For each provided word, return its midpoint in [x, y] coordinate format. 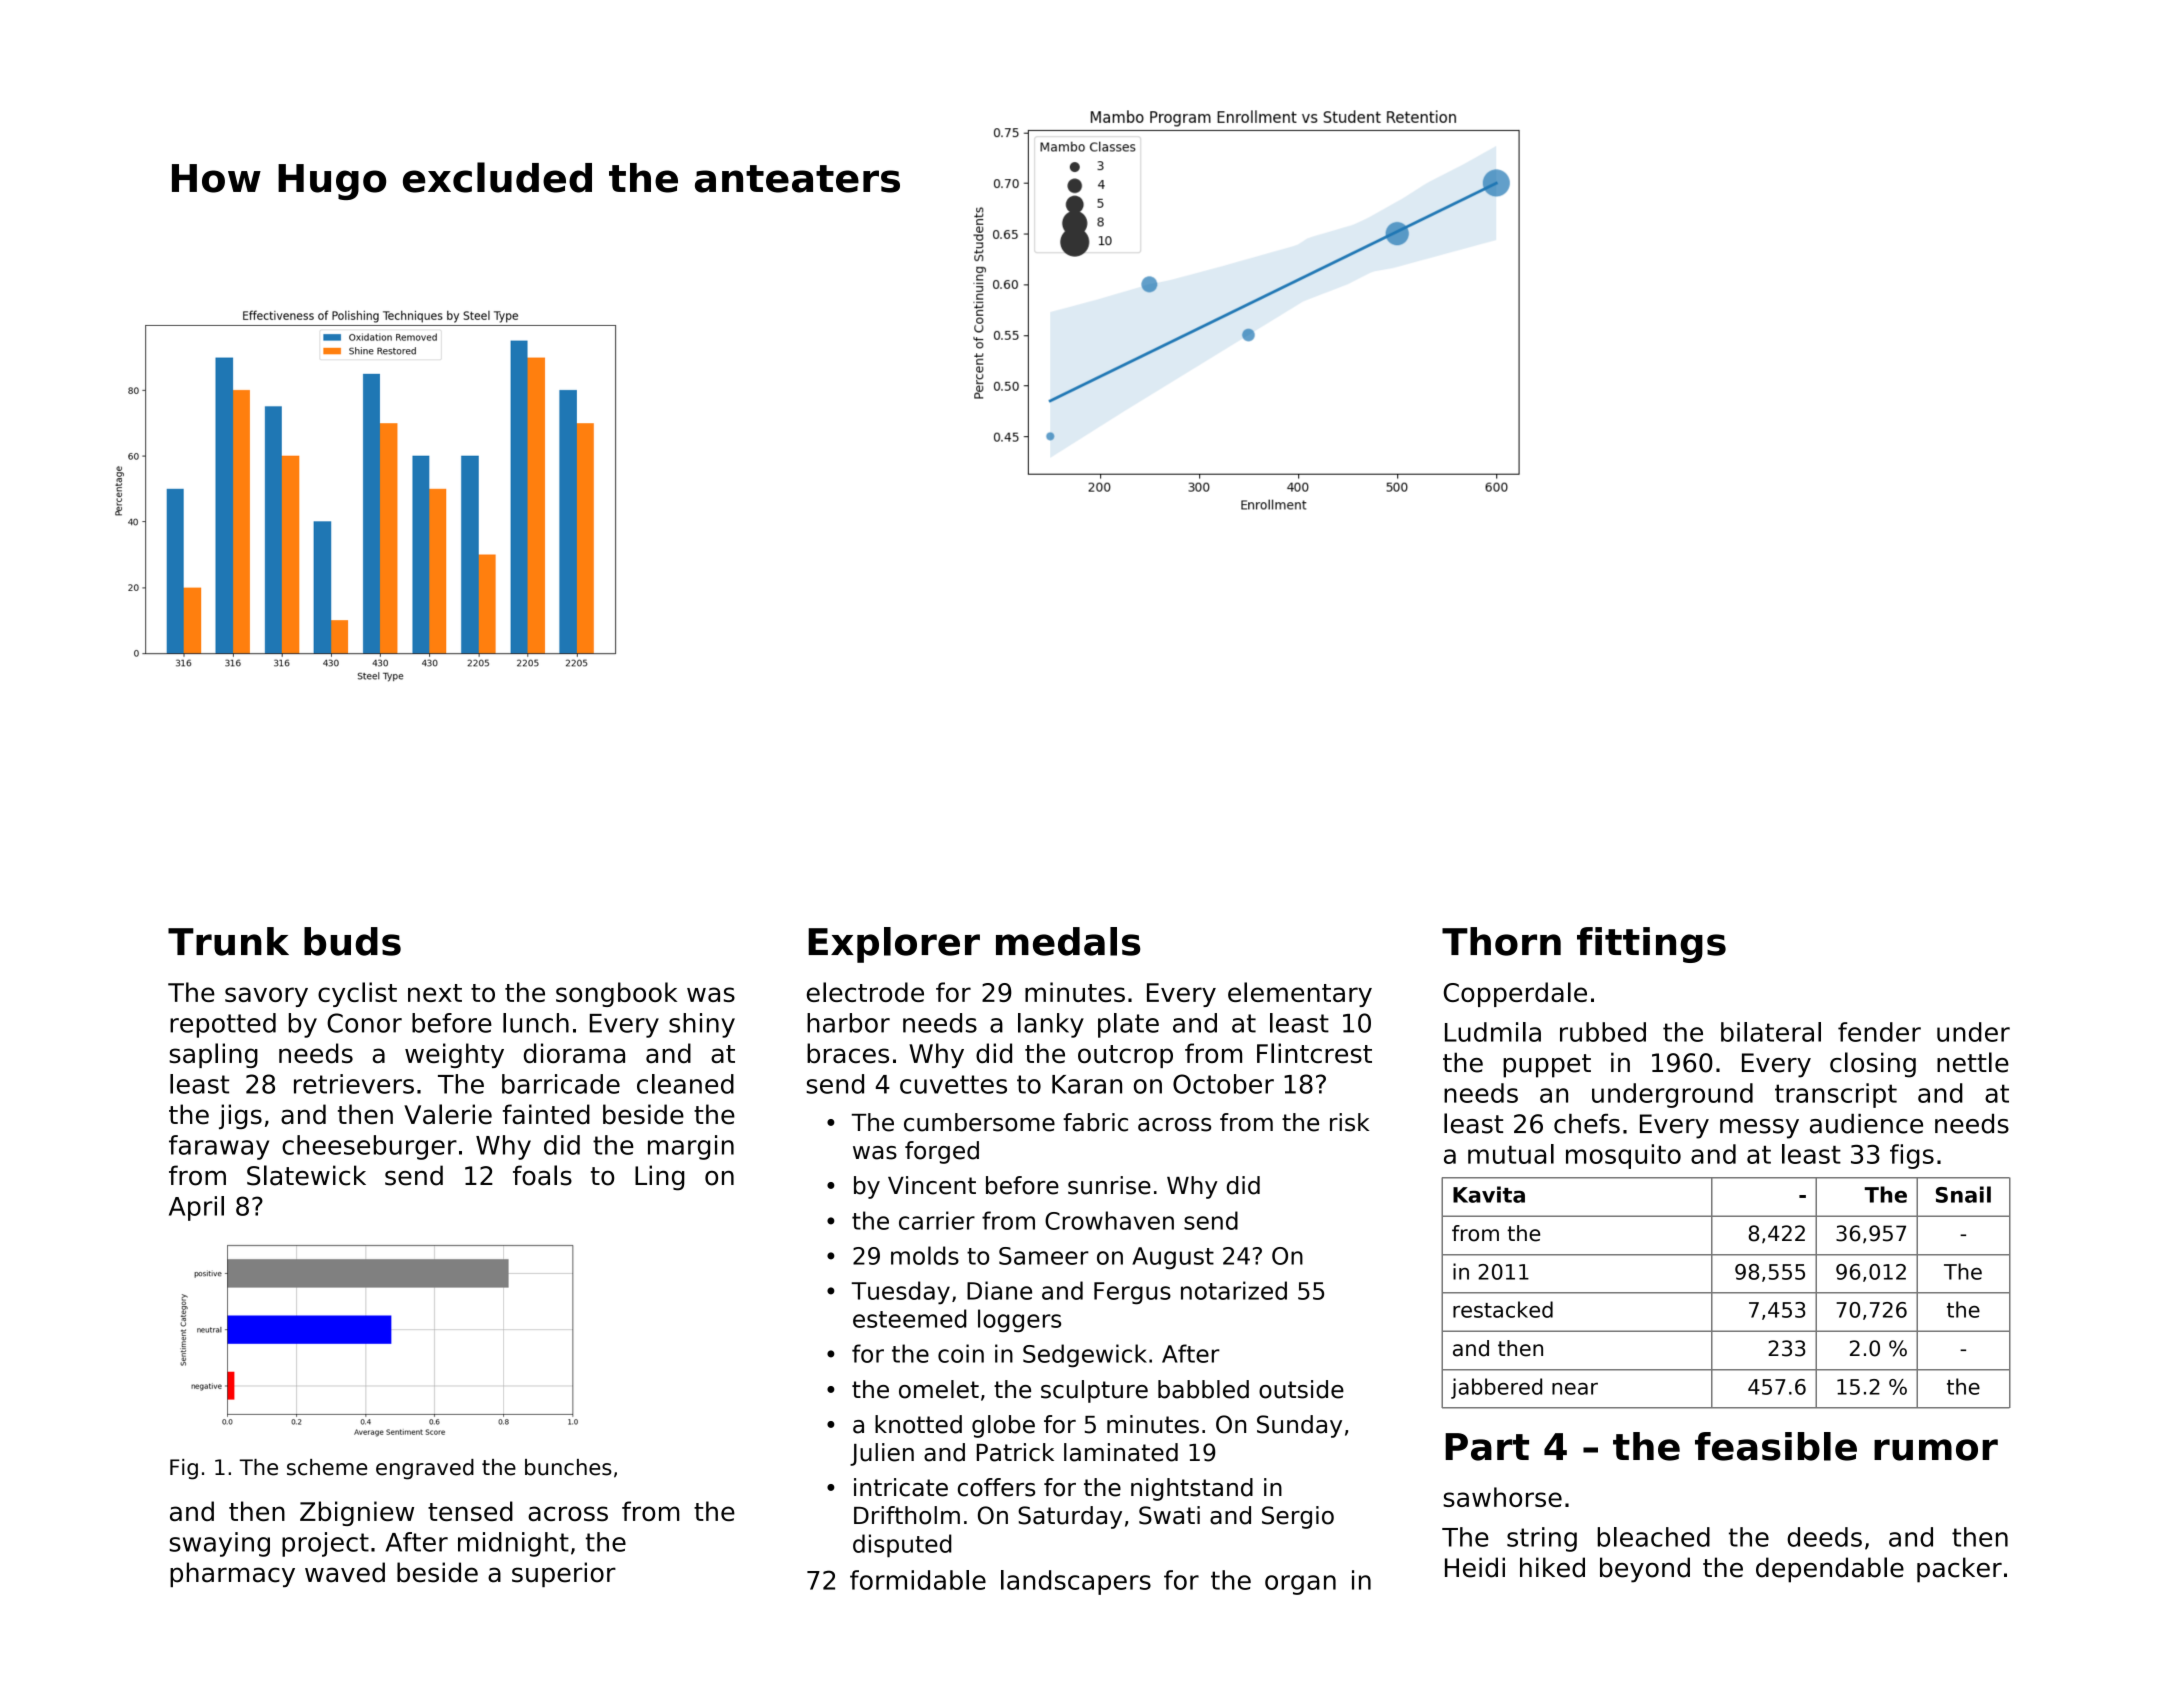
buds [352, 941]
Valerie [448, 1114]
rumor [1936, 1450]
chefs [1587, 1124]
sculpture [1094, 1391]
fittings [1651, 945]
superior [564, 1574]
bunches [568, 1467]
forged [942, 1152]
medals [1068, 941]
